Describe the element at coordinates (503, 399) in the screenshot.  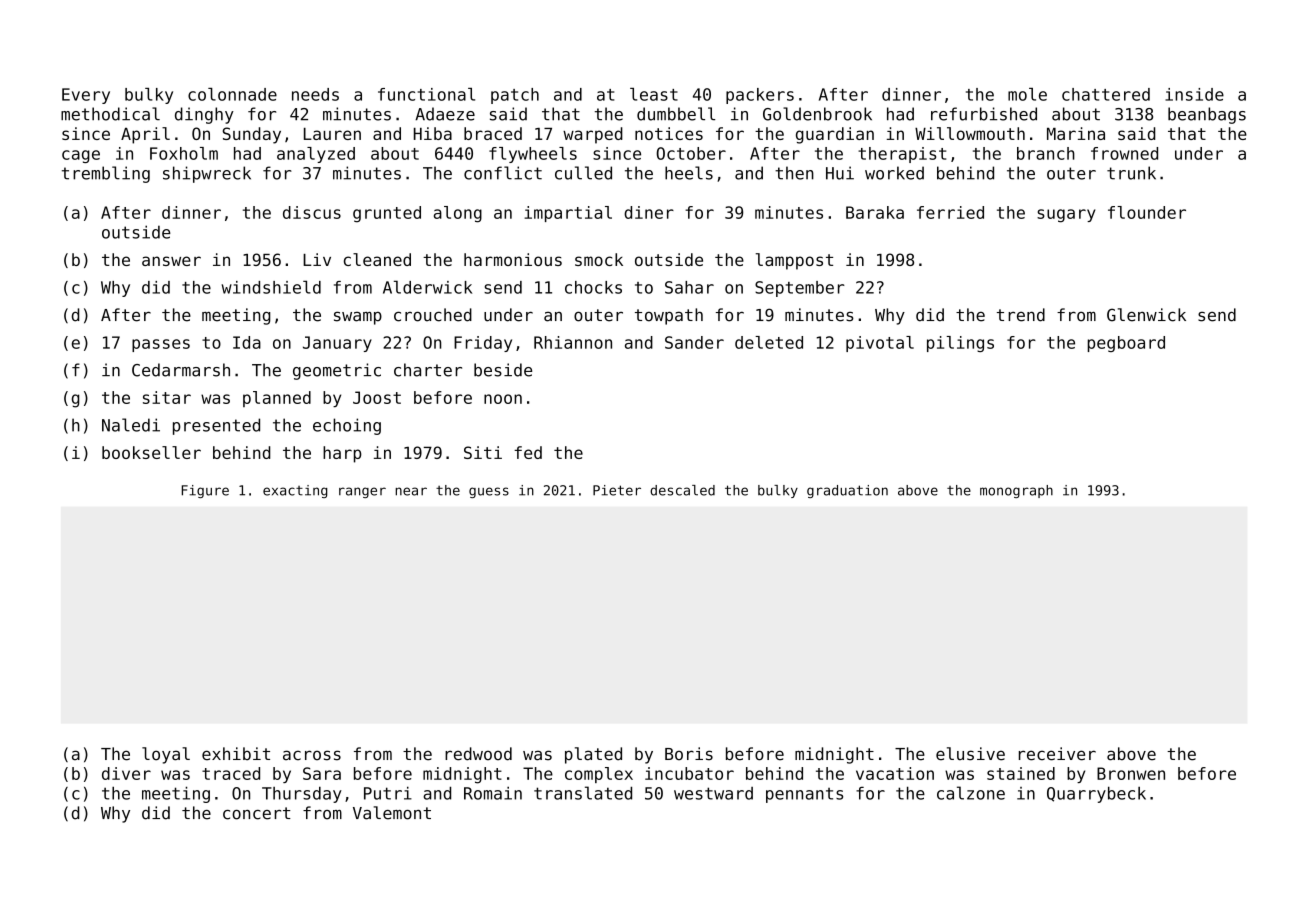
I see `noon` at that location.
